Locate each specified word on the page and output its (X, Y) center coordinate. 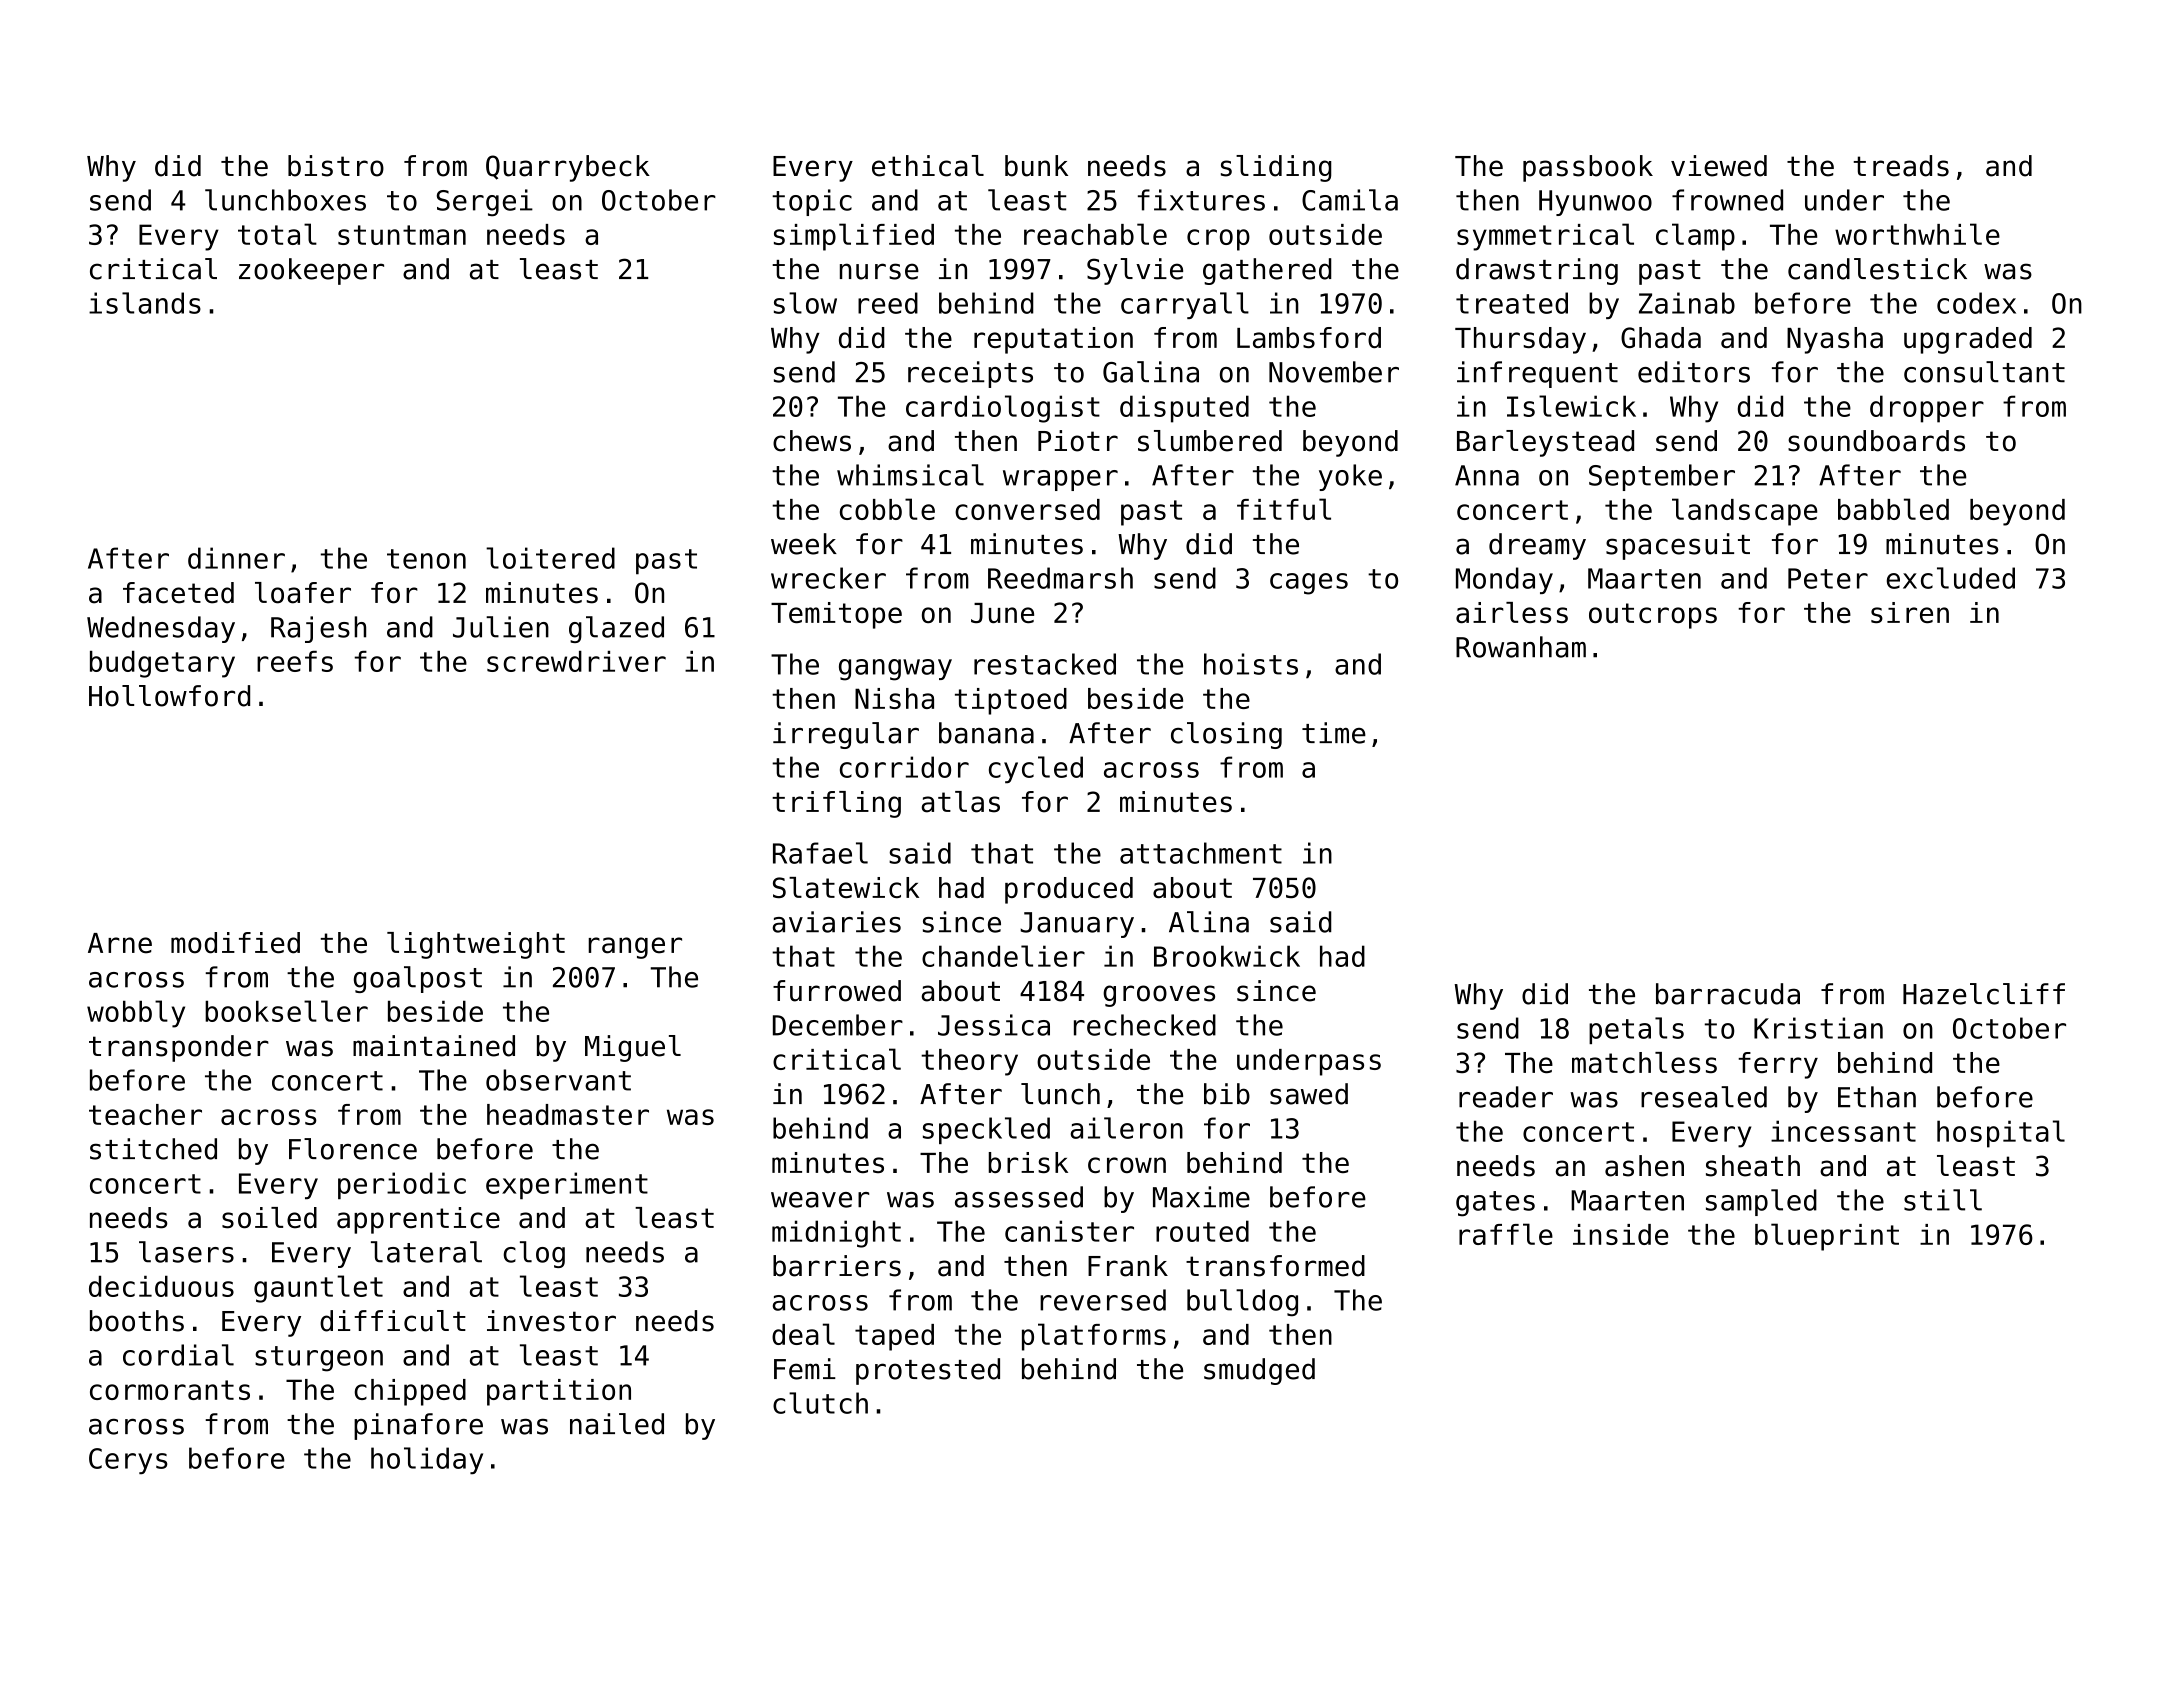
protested (928, 1371)
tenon (426, 559)
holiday (427, 1460)
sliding (1276, 168)
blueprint (1827, 1237)
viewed (1719, 166)
